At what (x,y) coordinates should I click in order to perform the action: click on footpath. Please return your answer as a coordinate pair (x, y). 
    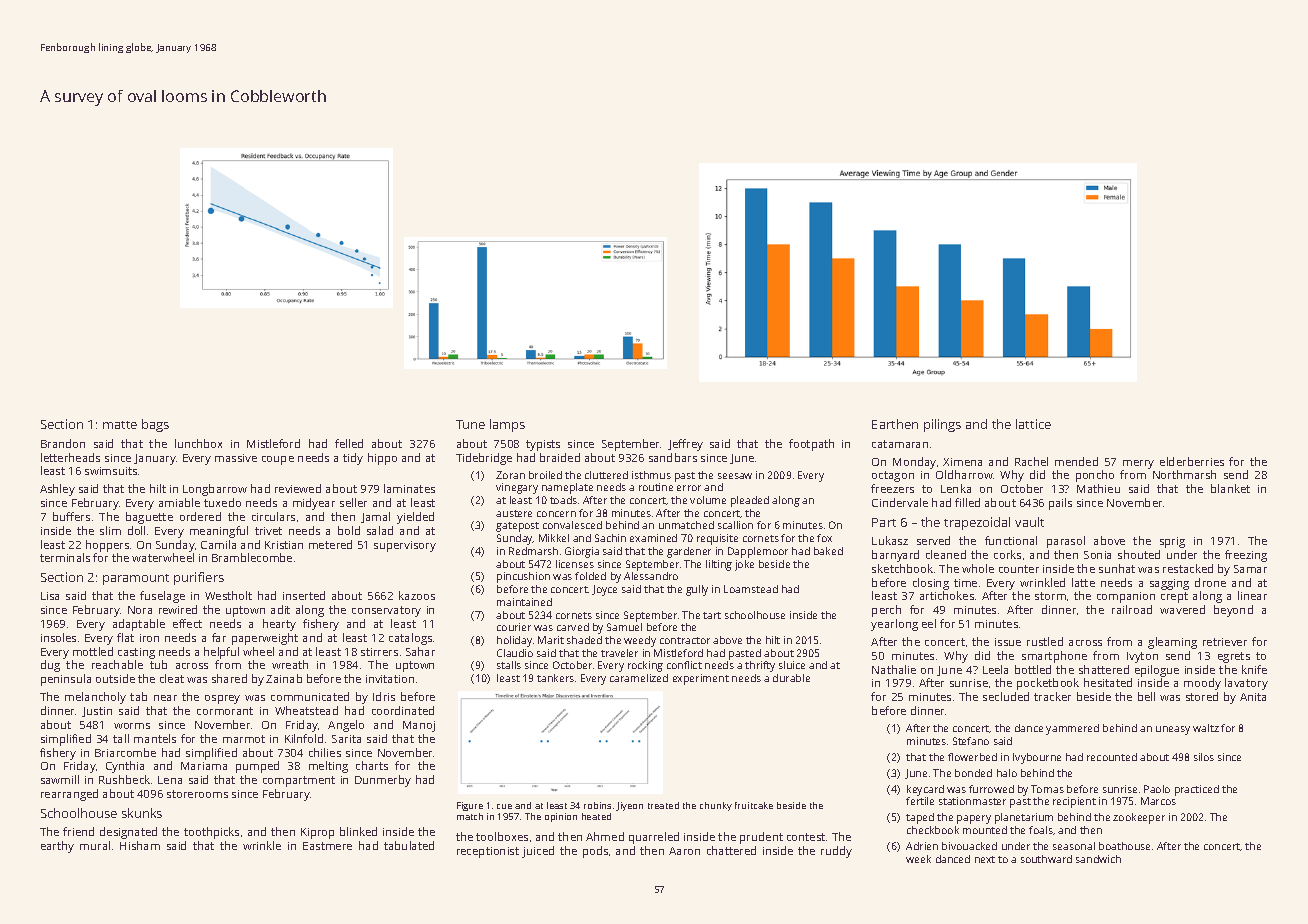
    Looking at the image, I should click on (811, 445).
